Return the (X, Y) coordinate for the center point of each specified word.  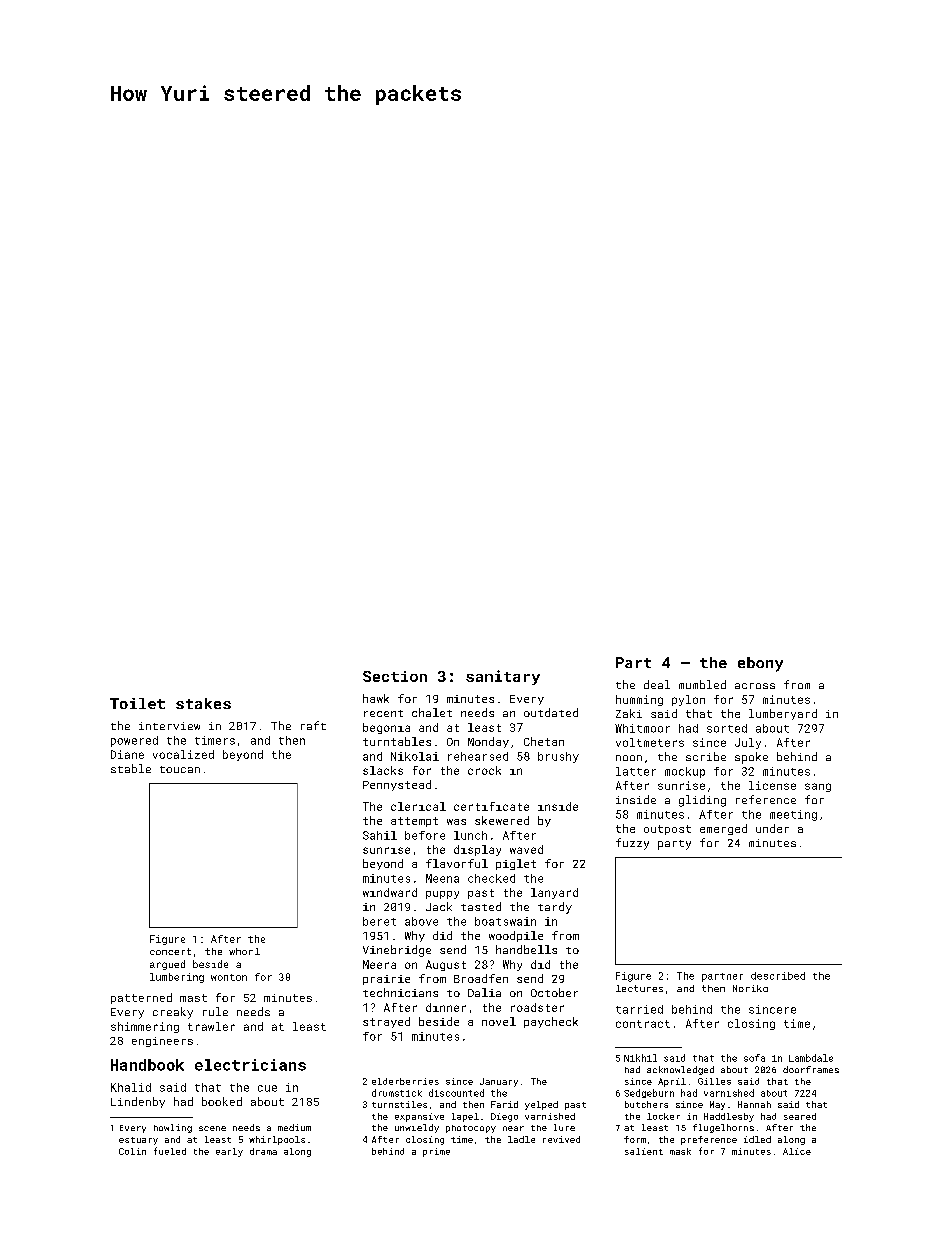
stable (131, 768)
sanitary (503, 677)
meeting (793, 815)
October (554, 992)
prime (436, 1152)
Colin (132, 1151)
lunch (470, 835)
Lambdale (811, 1058)
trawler (211, 1026)
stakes (203, 703)
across (755, 686)
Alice (797, 1151)
